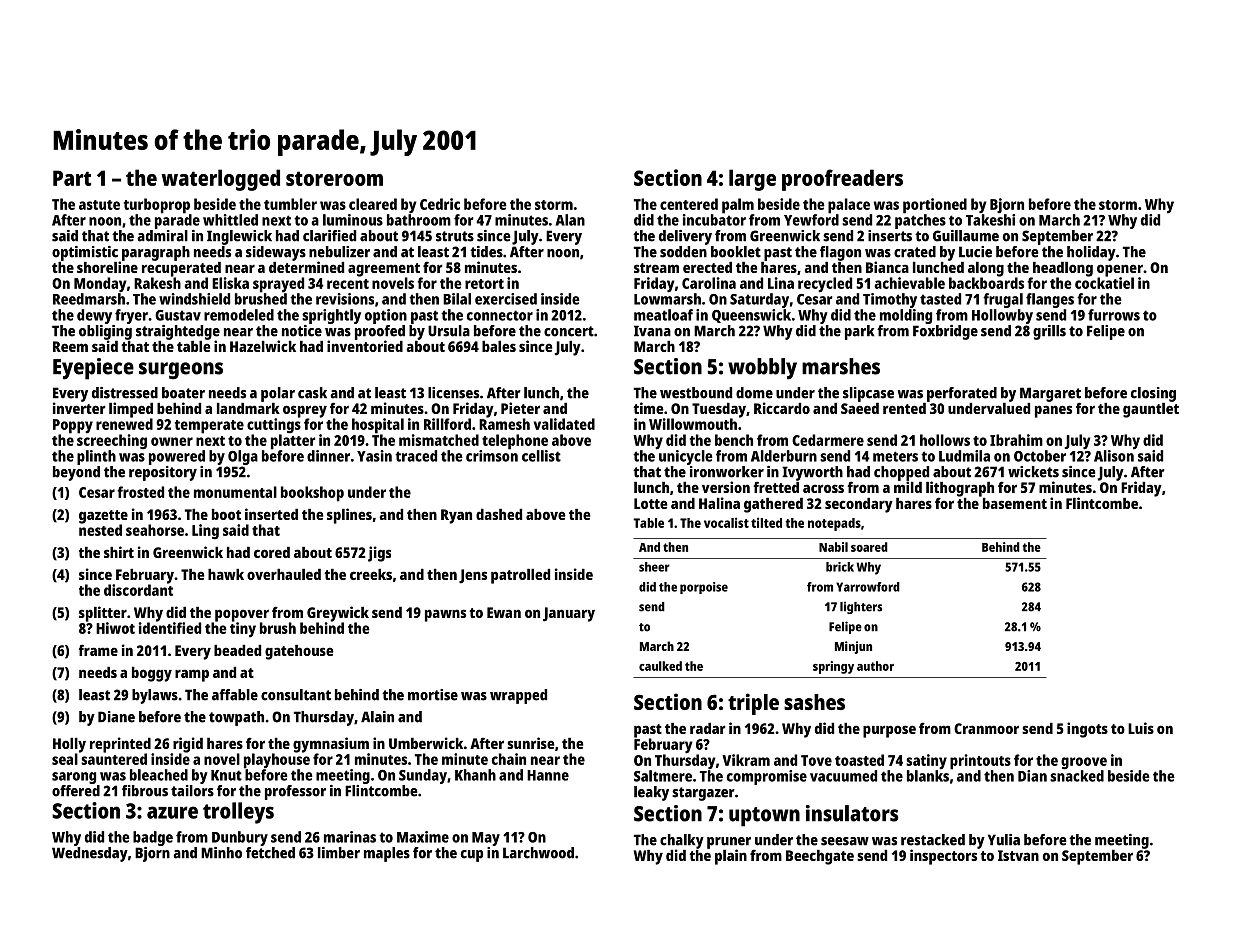 The width and height of the screenshot is (1233, 952). Describe the element at coordinates (486, 252) in the screenshot. I see `tides` at that location.
